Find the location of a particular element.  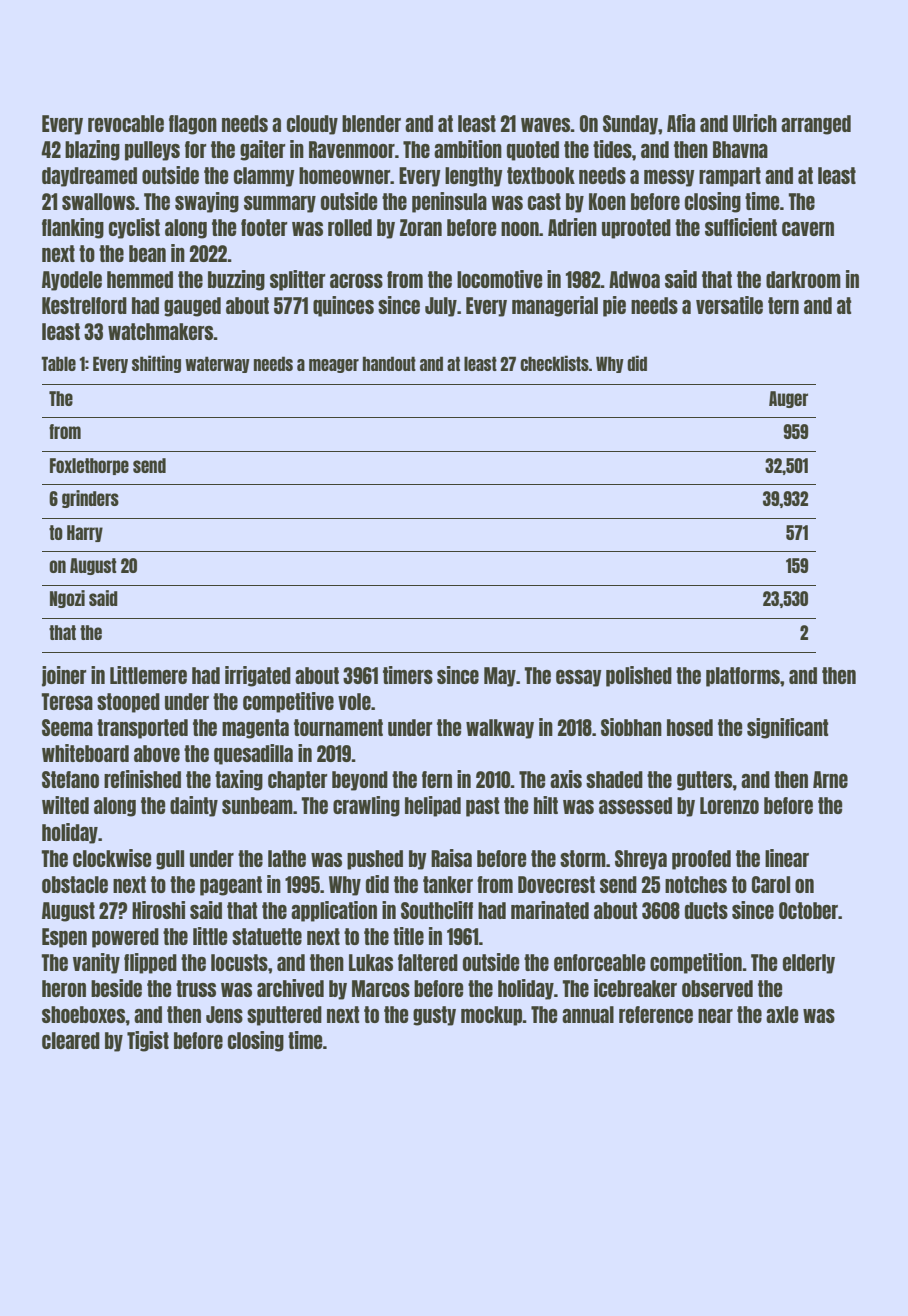

Auger is located at coordinates (788, 399).
